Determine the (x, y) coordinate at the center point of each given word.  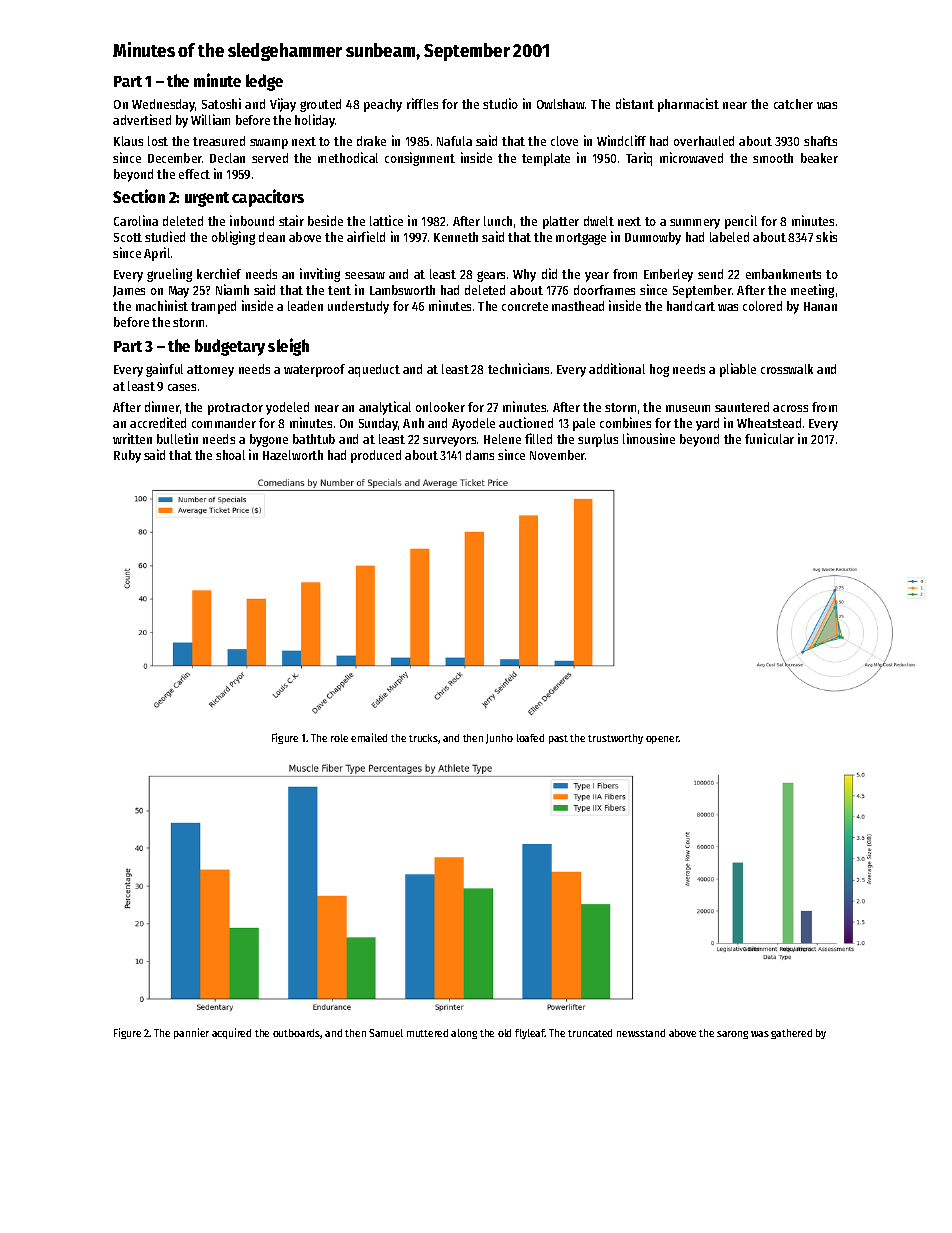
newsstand (641, 1033)
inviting (320, 275)
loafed (530, 738)
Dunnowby (653, 238)
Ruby (127, 456)
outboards (297, 1034)
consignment (420, 159)
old (504, 1033)
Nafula (454, 141)
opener (662, 740)
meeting (812, 291)
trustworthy (615, 739)
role (339, 738)
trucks (423, 738)
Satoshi (221, 103)
